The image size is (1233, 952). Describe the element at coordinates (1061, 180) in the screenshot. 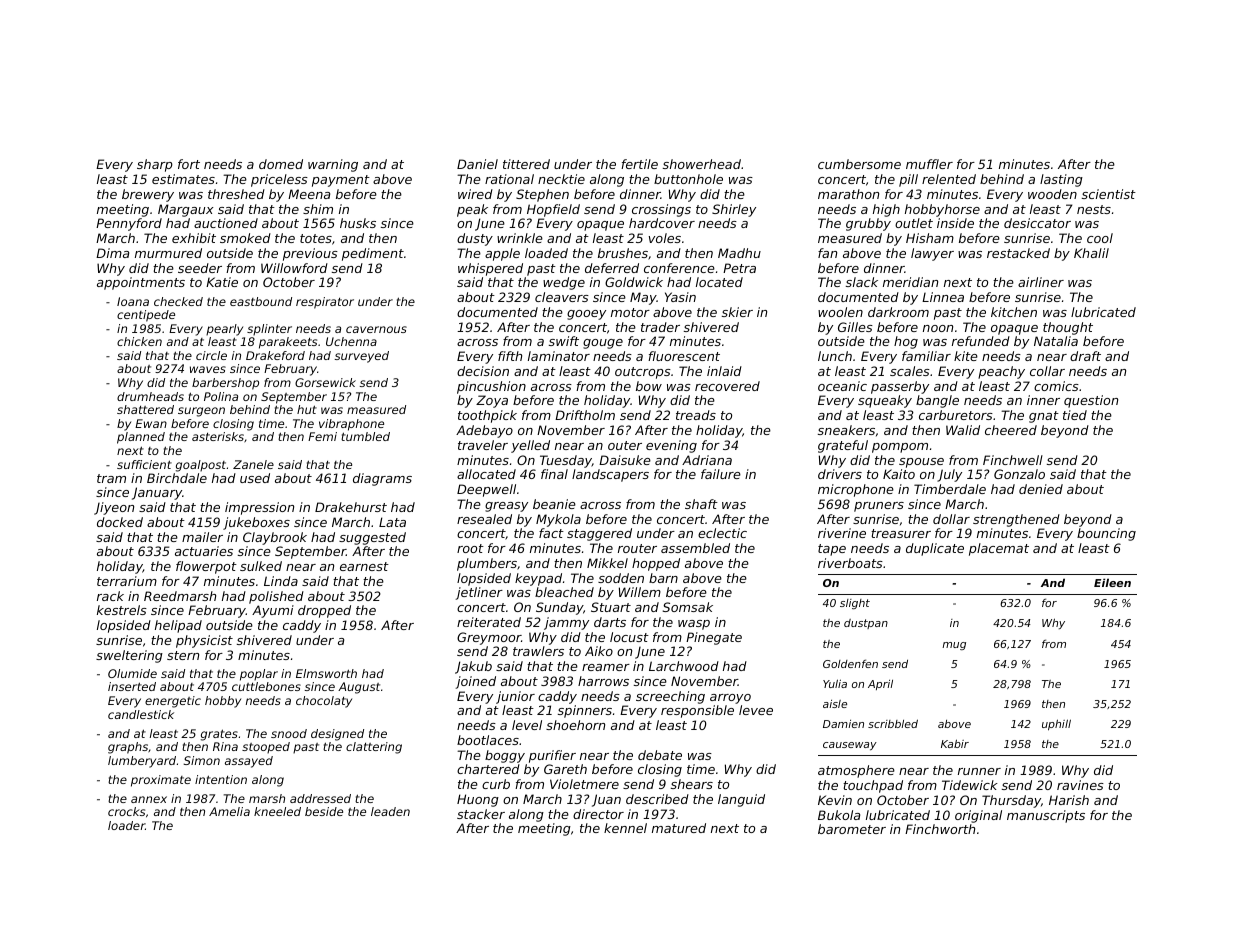

I see `lasting` at that location.
